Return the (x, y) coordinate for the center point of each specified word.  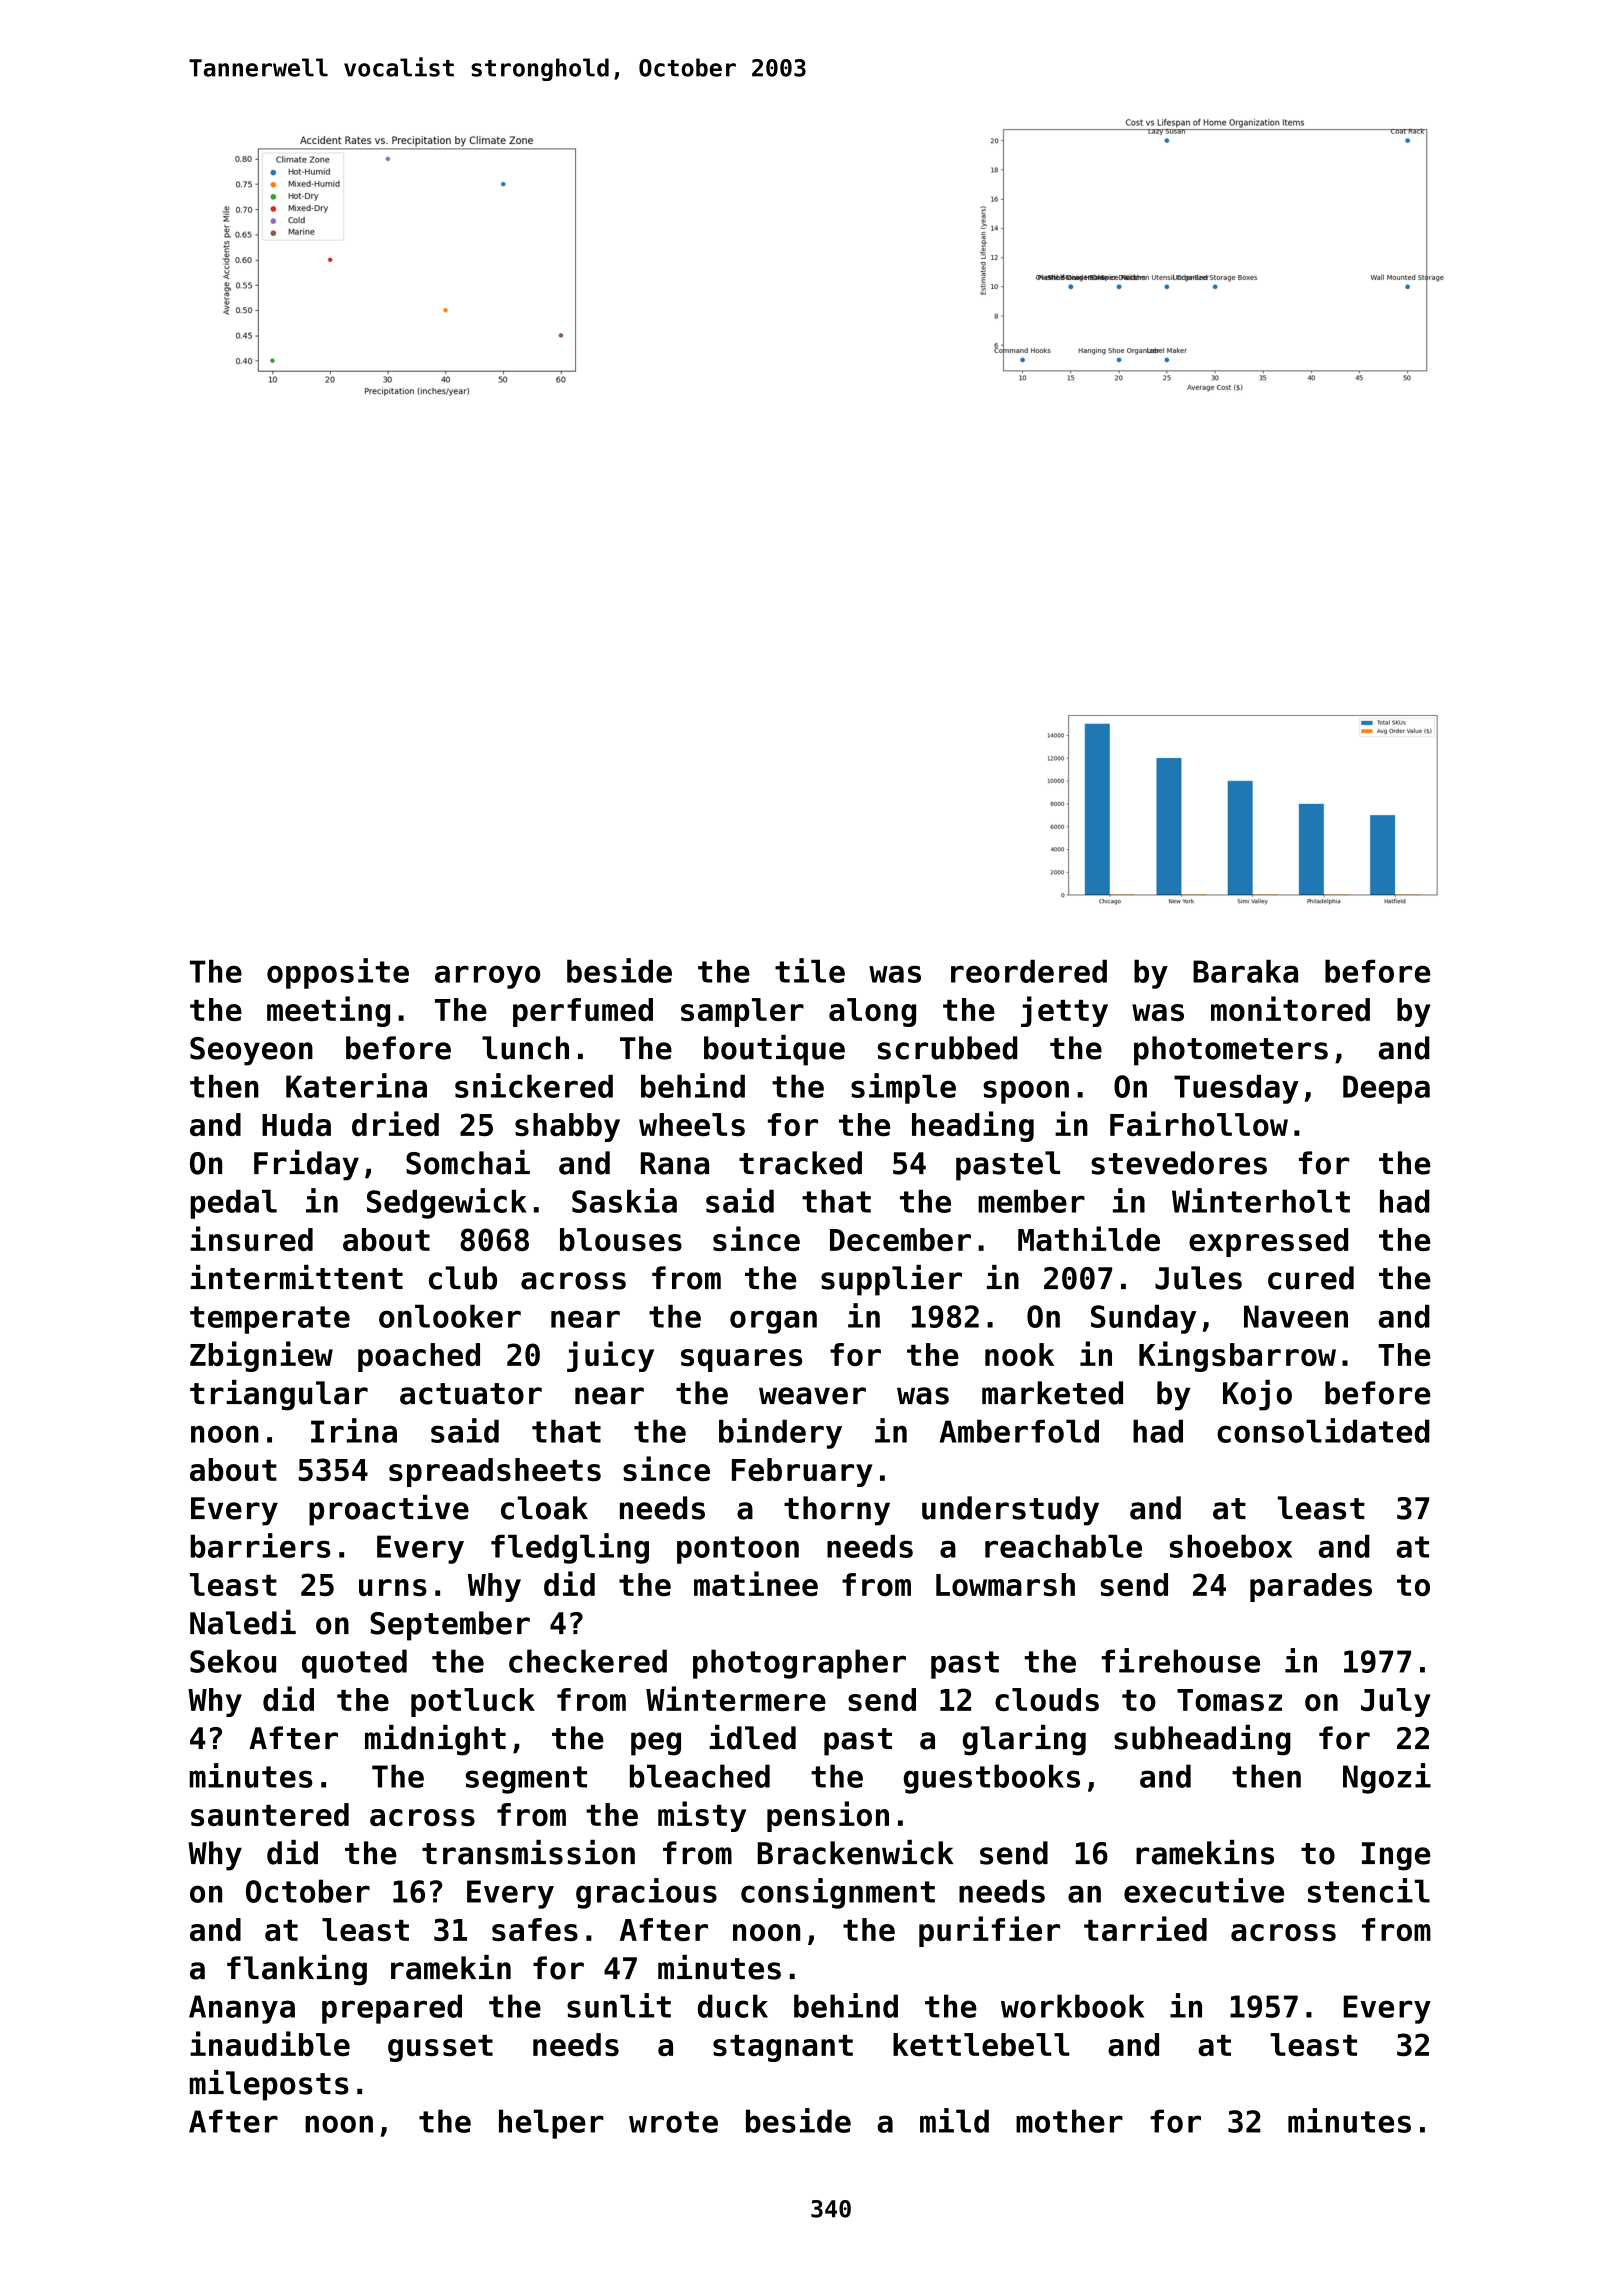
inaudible (270, 2043)
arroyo (487, 977)
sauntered (270, 1814)
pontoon (738, 1550)
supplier (891, 1280)
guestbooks (992, 1779)
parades (1311, 1587)
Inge (1396, 1856)
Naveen (1296, 1316)
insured (251, 1238)
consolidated (1323, 1430)
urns (393, 1587)
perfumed (583, 1012)
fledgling (570, 1548)
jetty (1064, 1011)
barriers (261, 1545)
